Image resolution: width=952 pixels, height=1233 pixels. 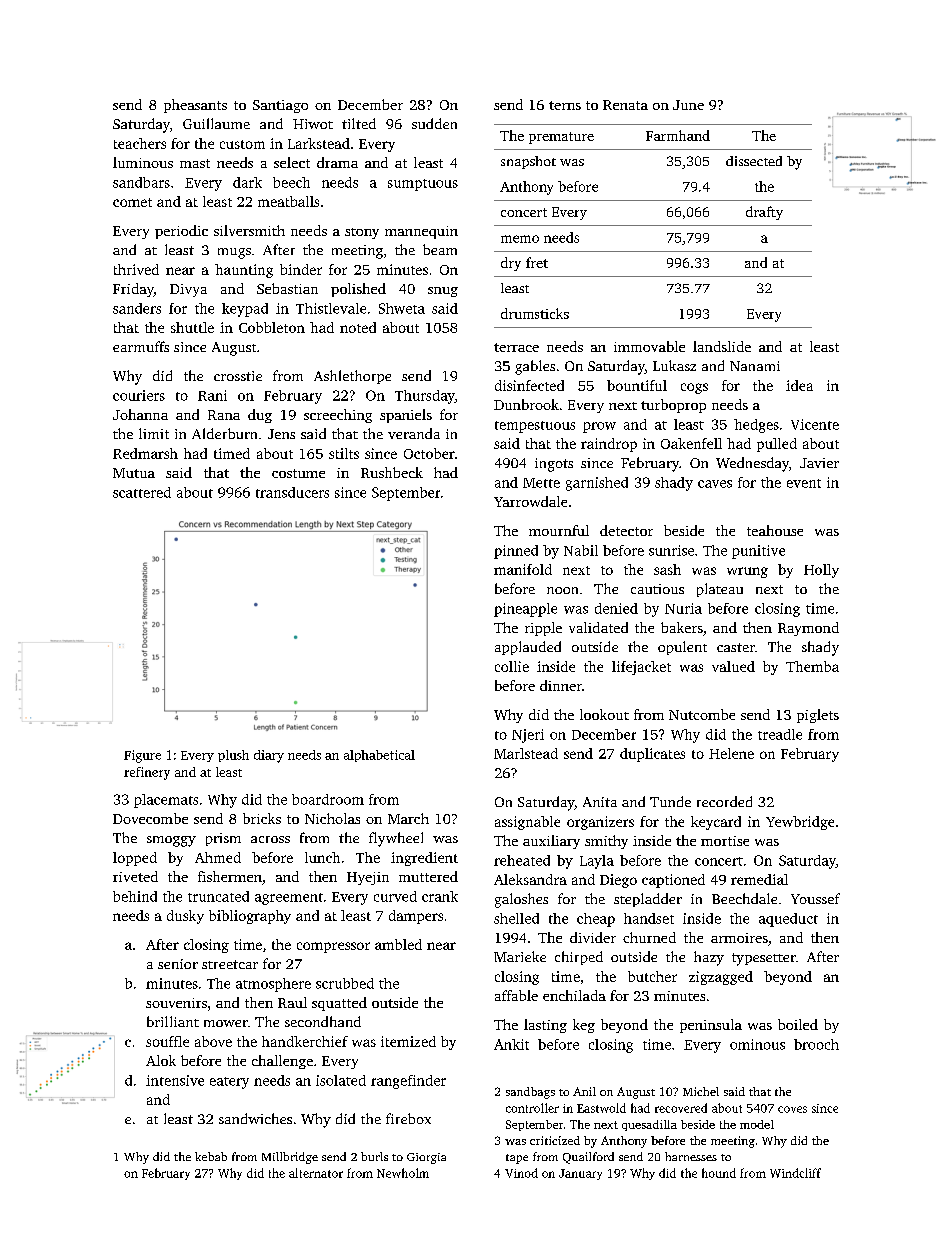 What do you see at coordinates (211, 1156) in the image?
I see `kebab` at bounding box center [211, 1156].
